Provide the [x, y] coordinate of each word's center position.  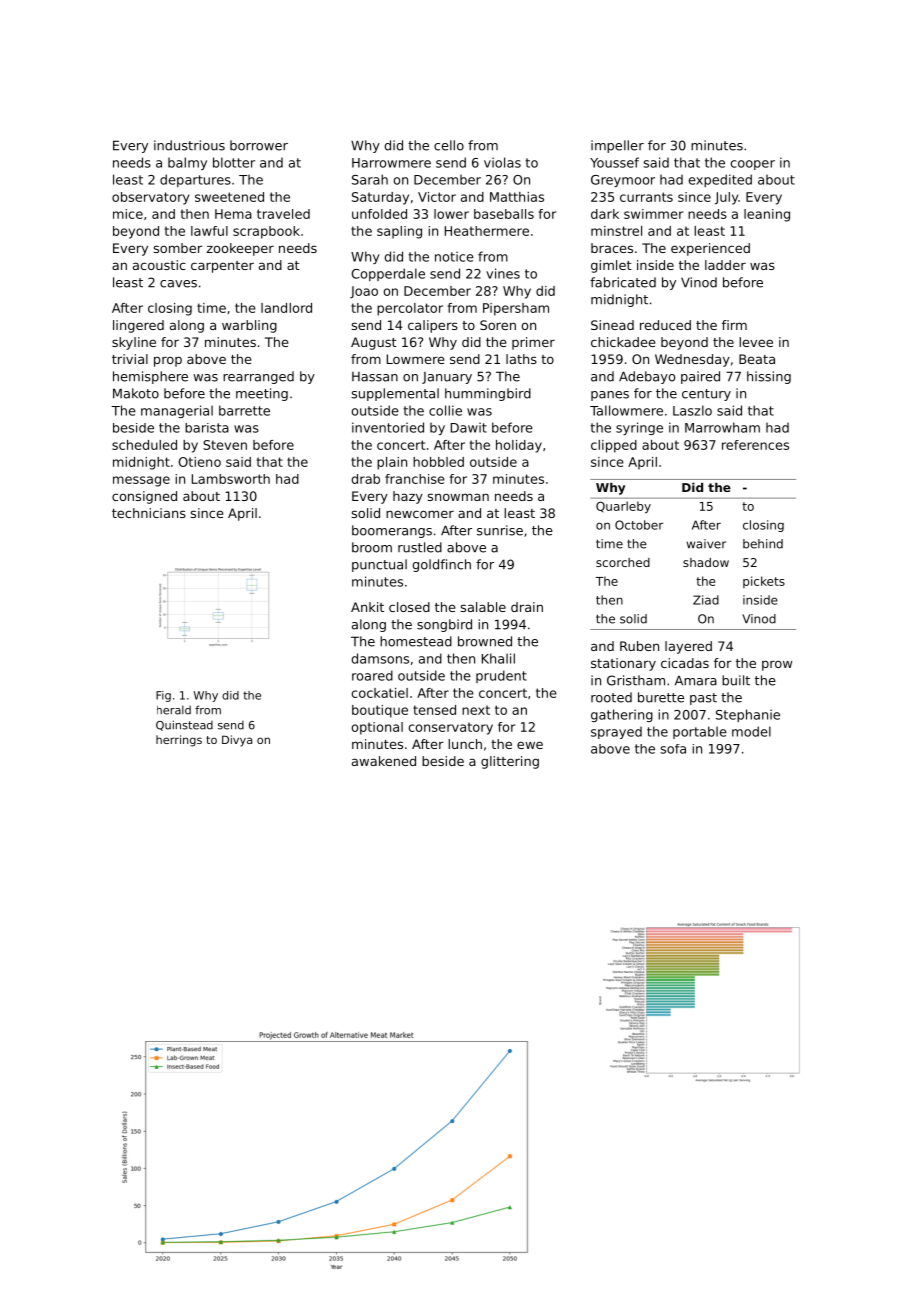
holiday [519, 446]
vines [503, 273]
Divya [237, 741]
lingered [138, 326]
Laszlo [692, 410]
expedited [720, 180]
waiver [706, 544]
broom [372, 547]
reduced [665, 325]
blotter [234, 162]
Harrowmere [391, 163]
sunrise [500, 530]
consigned [144, 497]
